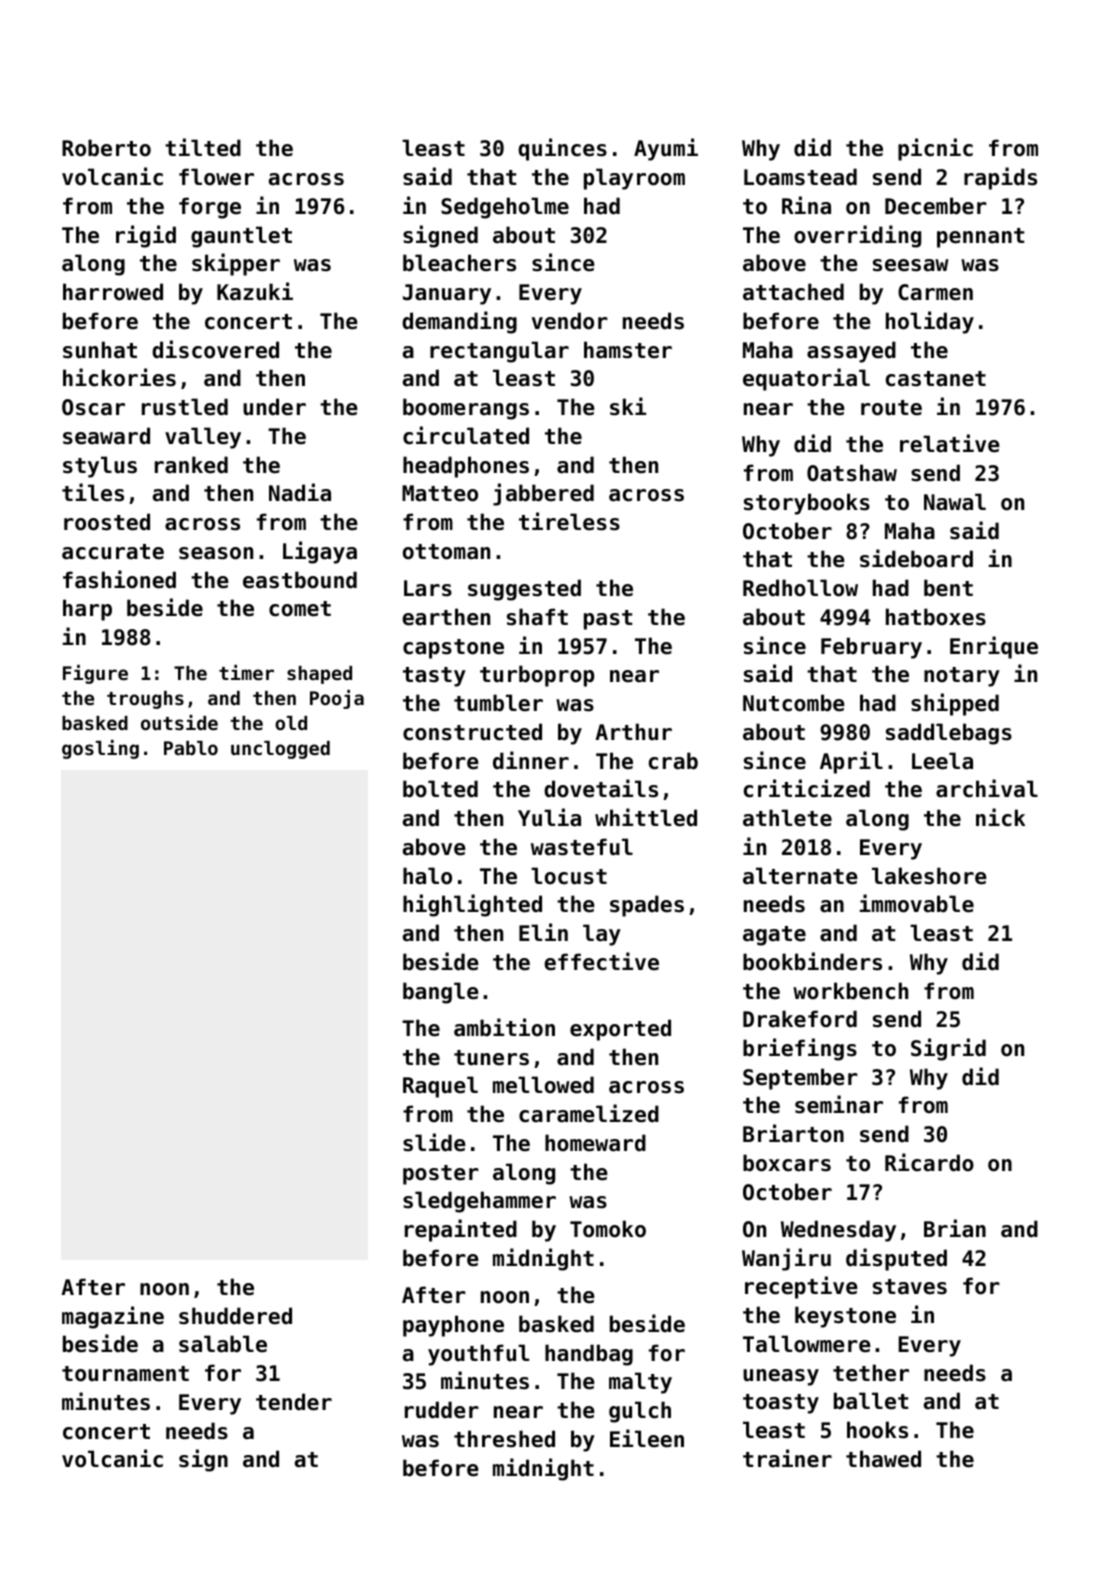 Image resolution: width=1110 pixels, height=1570 pixels. What do you see at coordinates (491, 1058) in the screenshot?
I see `tuners` at bounding box center [491, 1058].
